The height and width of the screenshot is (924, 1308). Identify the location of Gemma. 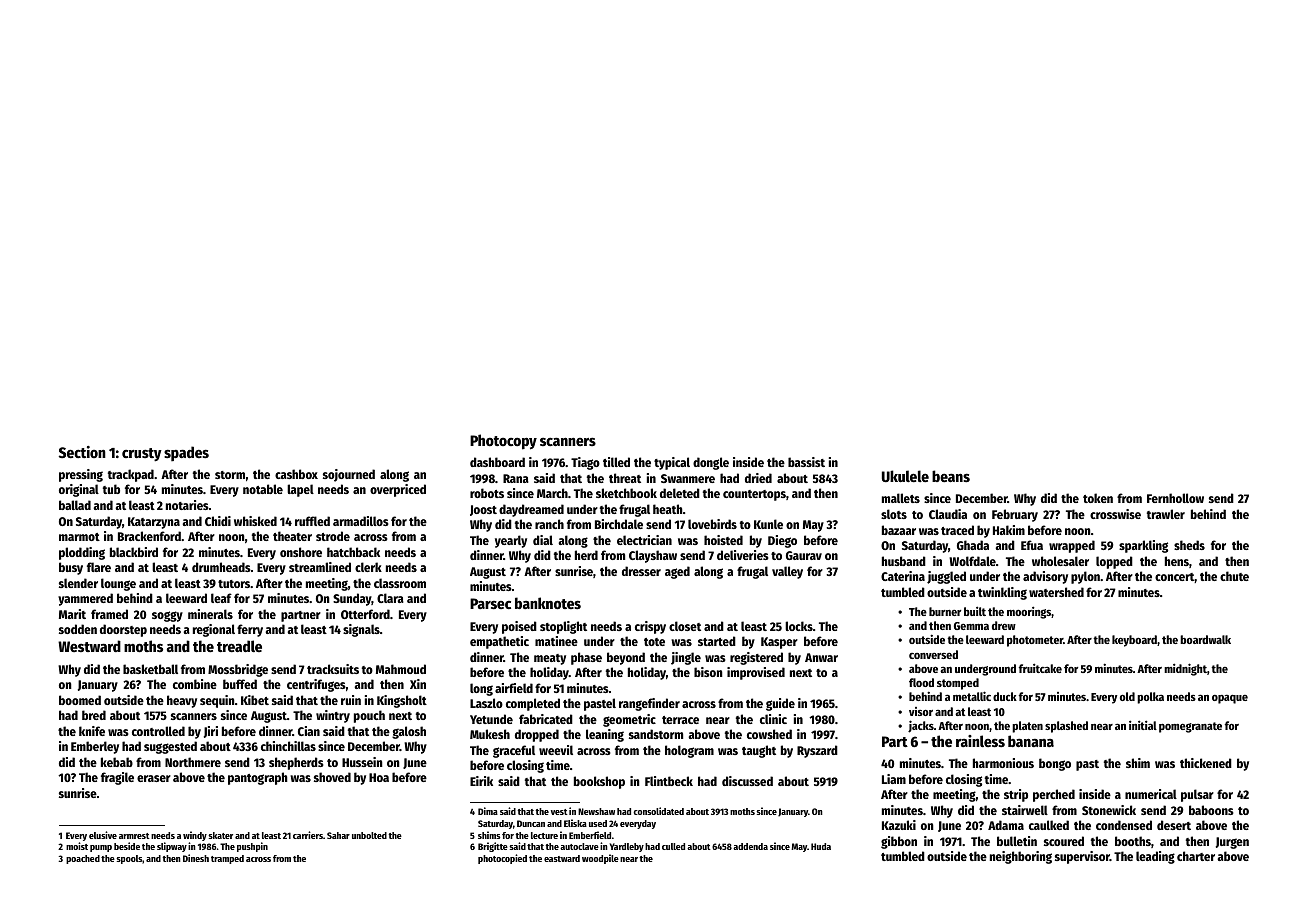
(971, 626).
